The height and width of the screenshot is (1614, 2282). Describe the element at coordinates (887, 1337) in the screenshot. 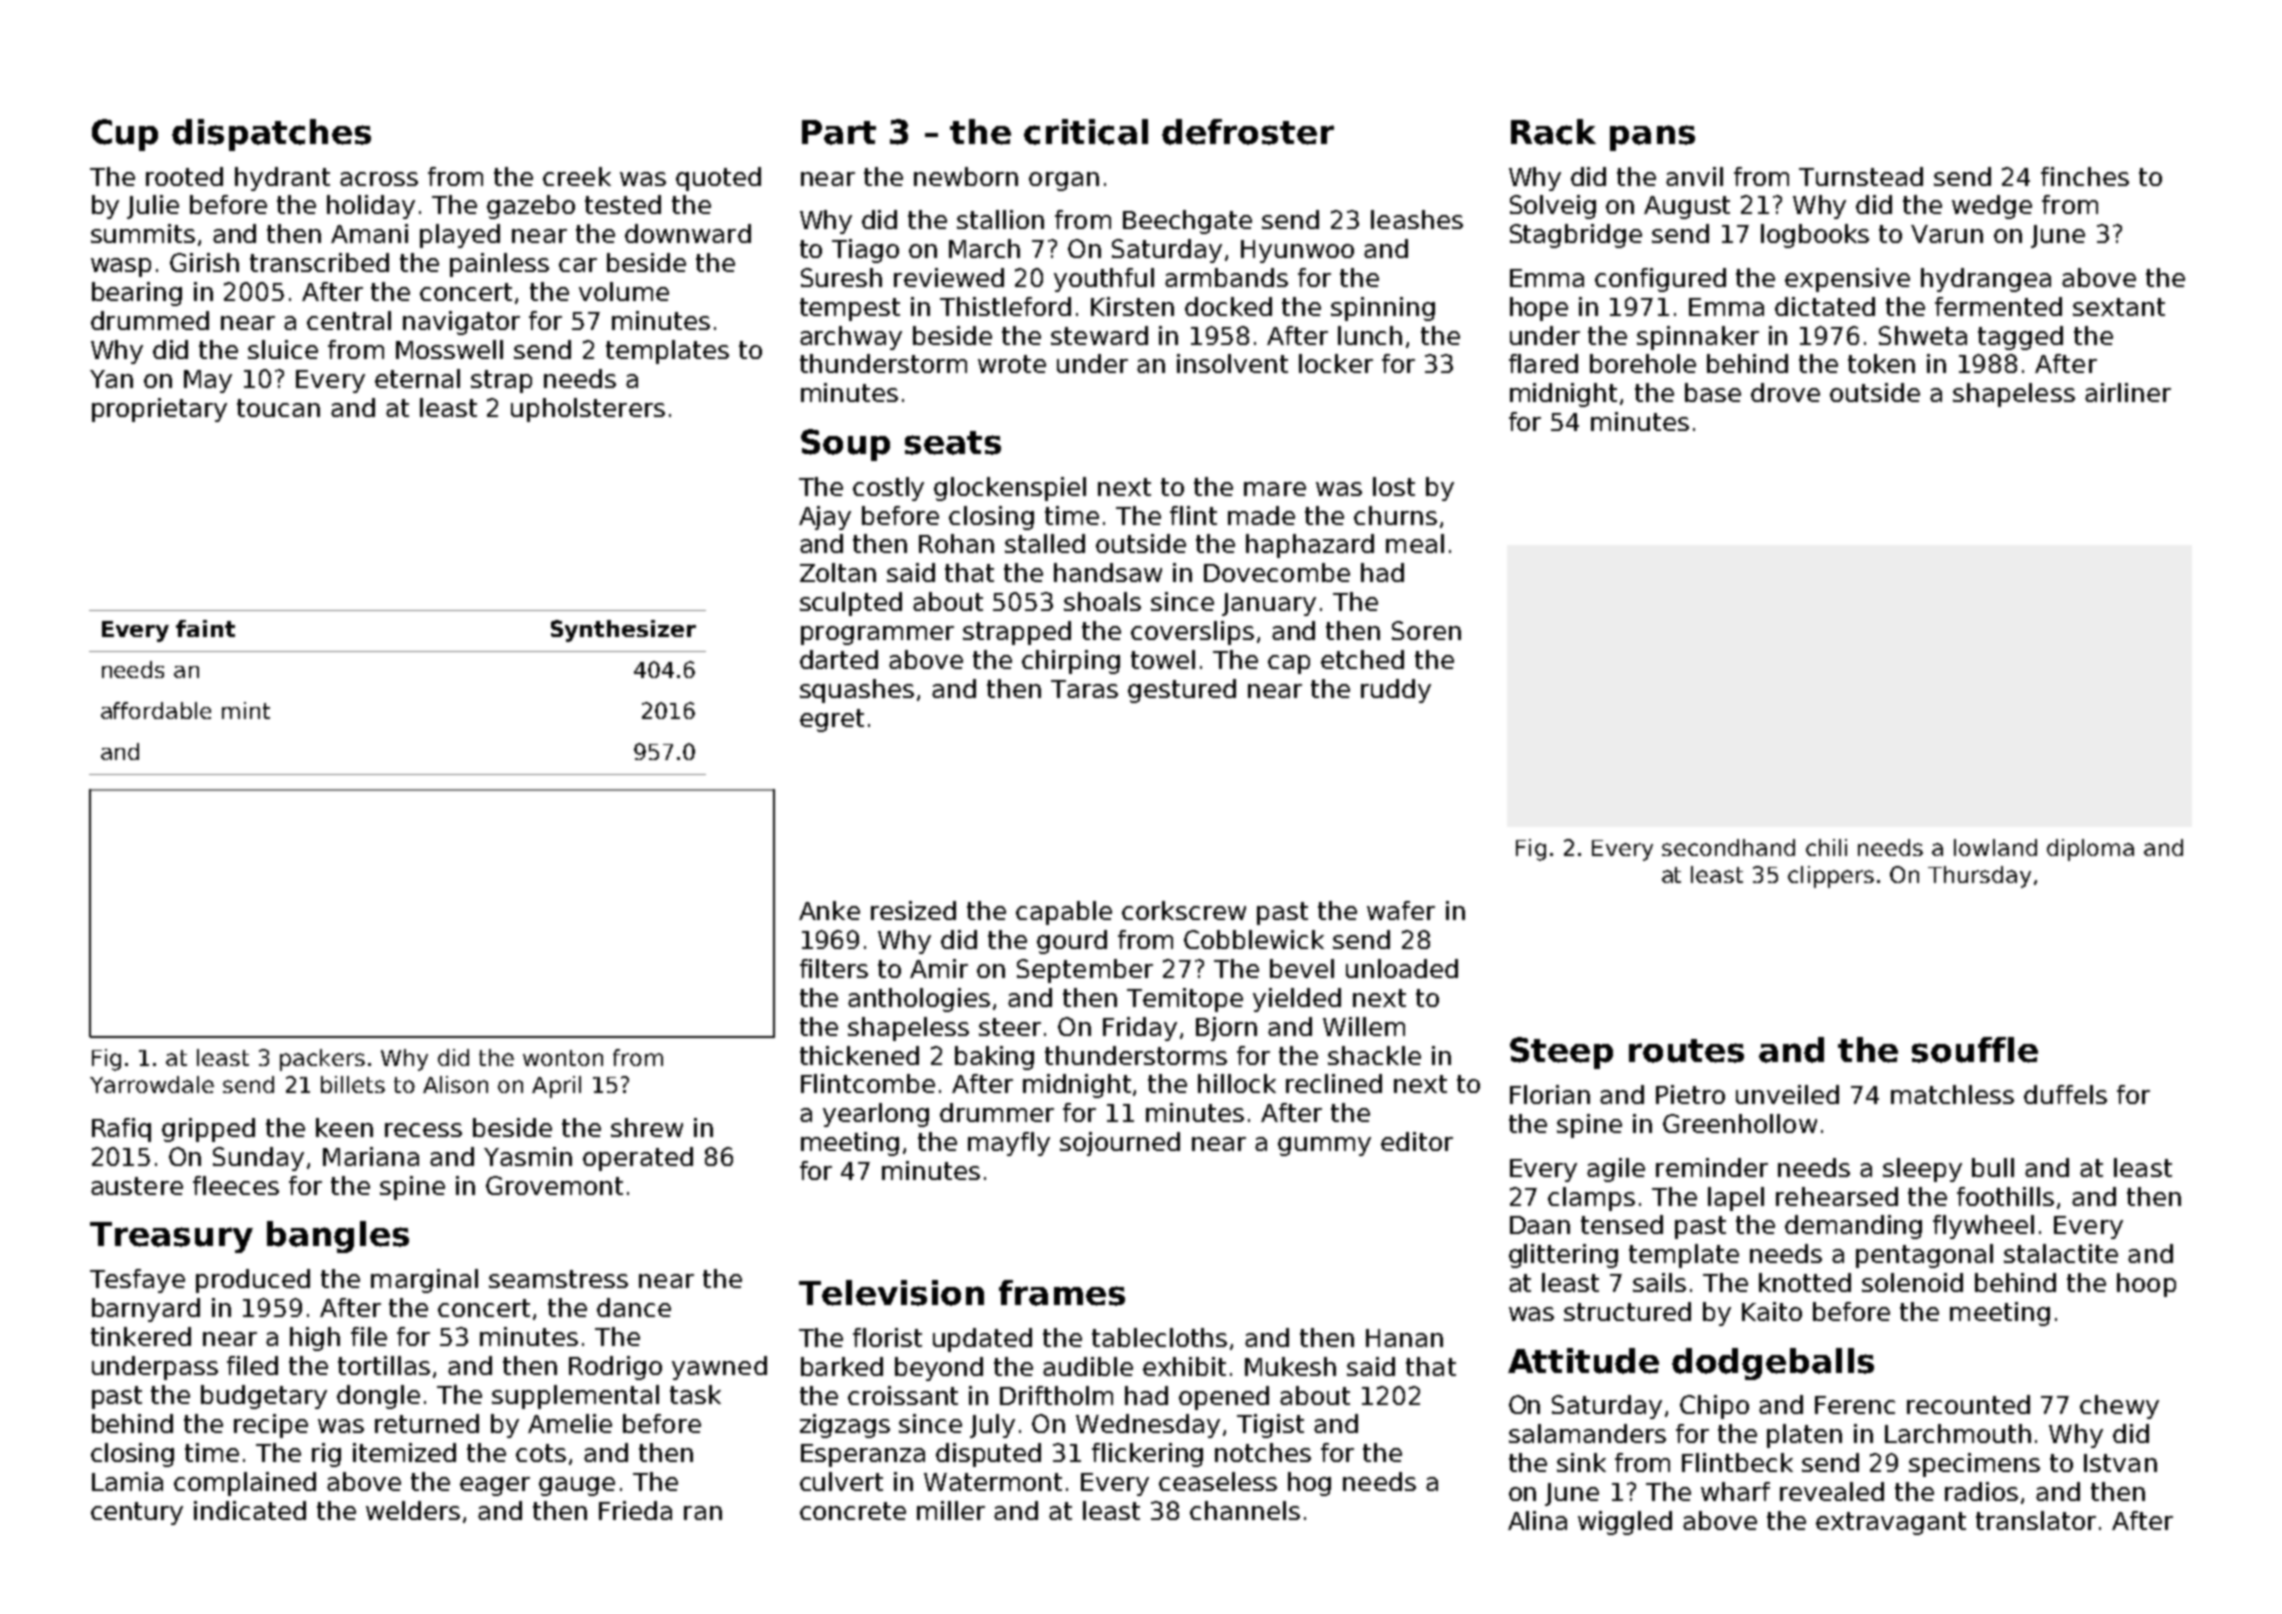

I see `florist` at that location.
